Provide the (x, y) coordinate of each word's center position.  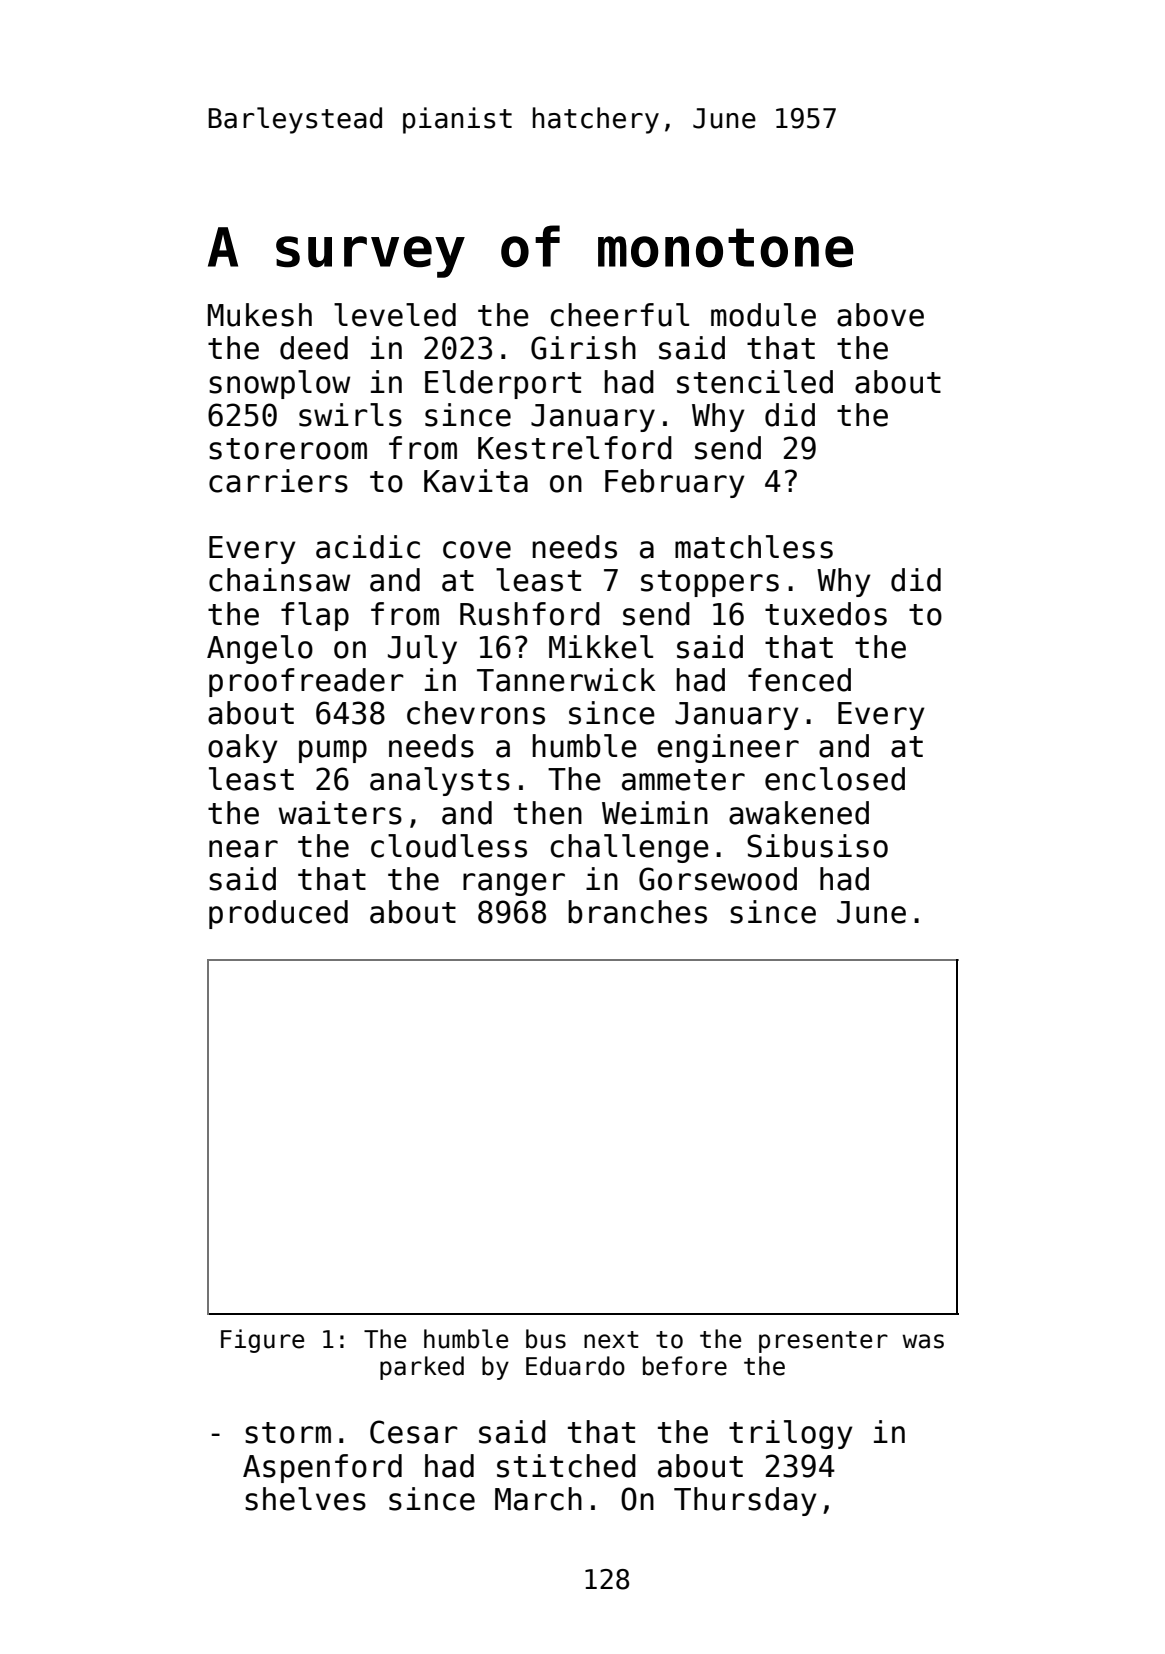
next (611, 1340)
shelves (305, 1499)
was (923, 1341)
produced (278, 914)
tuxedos (826, 614)
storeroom (288, 449)
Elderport (503, 384)
